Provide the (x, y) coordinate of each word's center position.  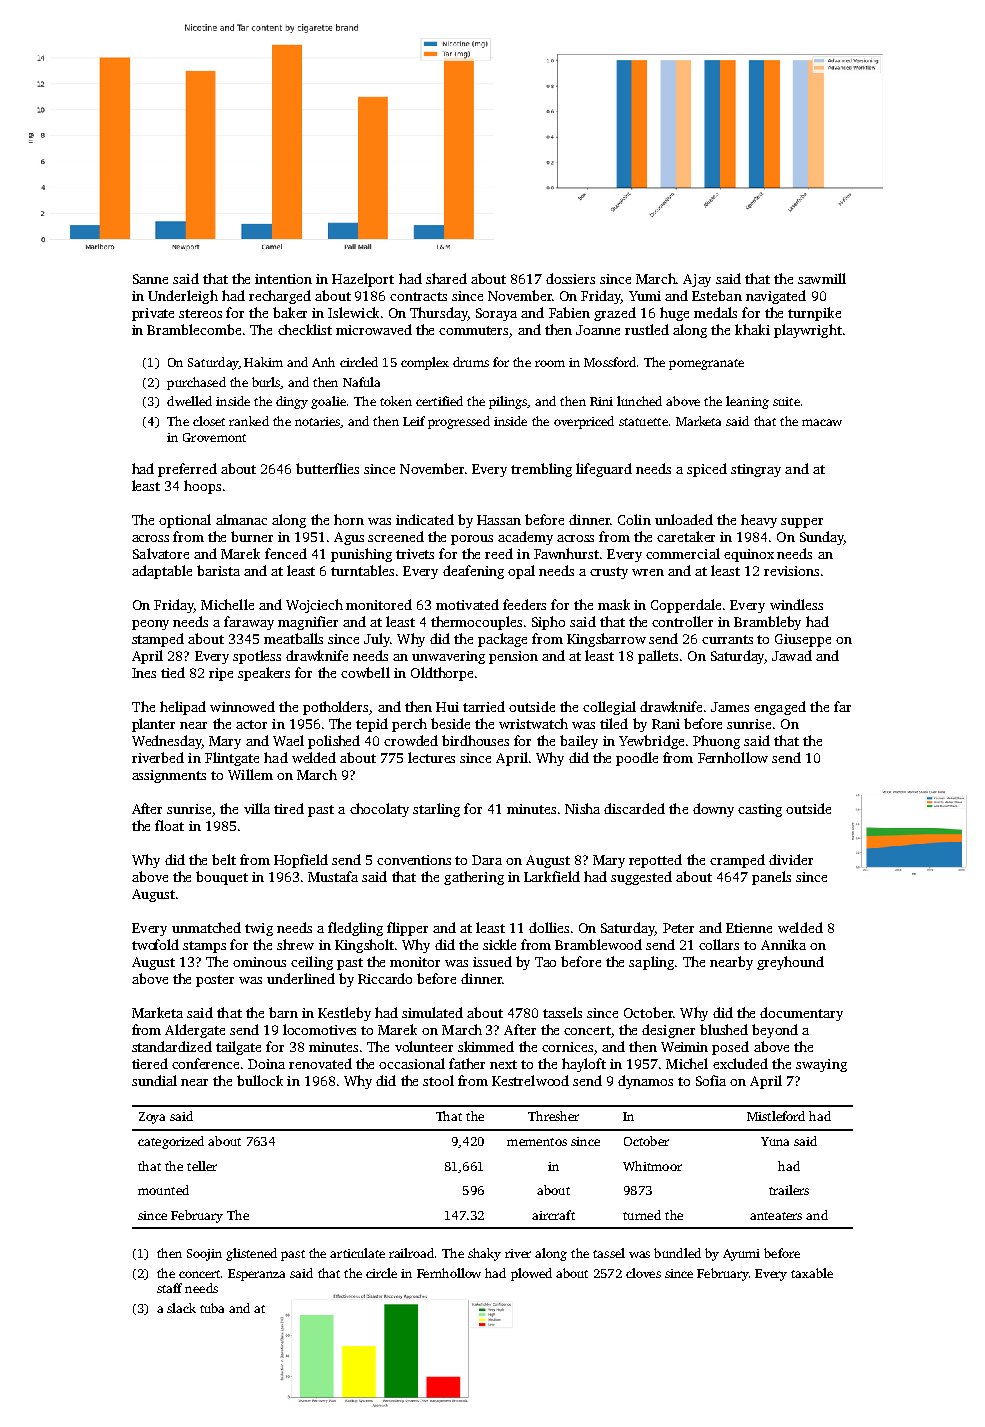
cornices (567, 1047)
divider (791, 859)
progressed (459, 422)
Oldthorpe (442, 674)
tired (289, 808)
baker (290, 312)
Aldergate (195, 1031)
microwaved (374, 329)
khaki (752, 329)
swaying (821, 1065)
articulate (357, 1253)
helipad (183, 708)
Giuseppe (803, 640)
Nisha (582, 808)
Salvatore (161, 553)
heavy (759, 521)
